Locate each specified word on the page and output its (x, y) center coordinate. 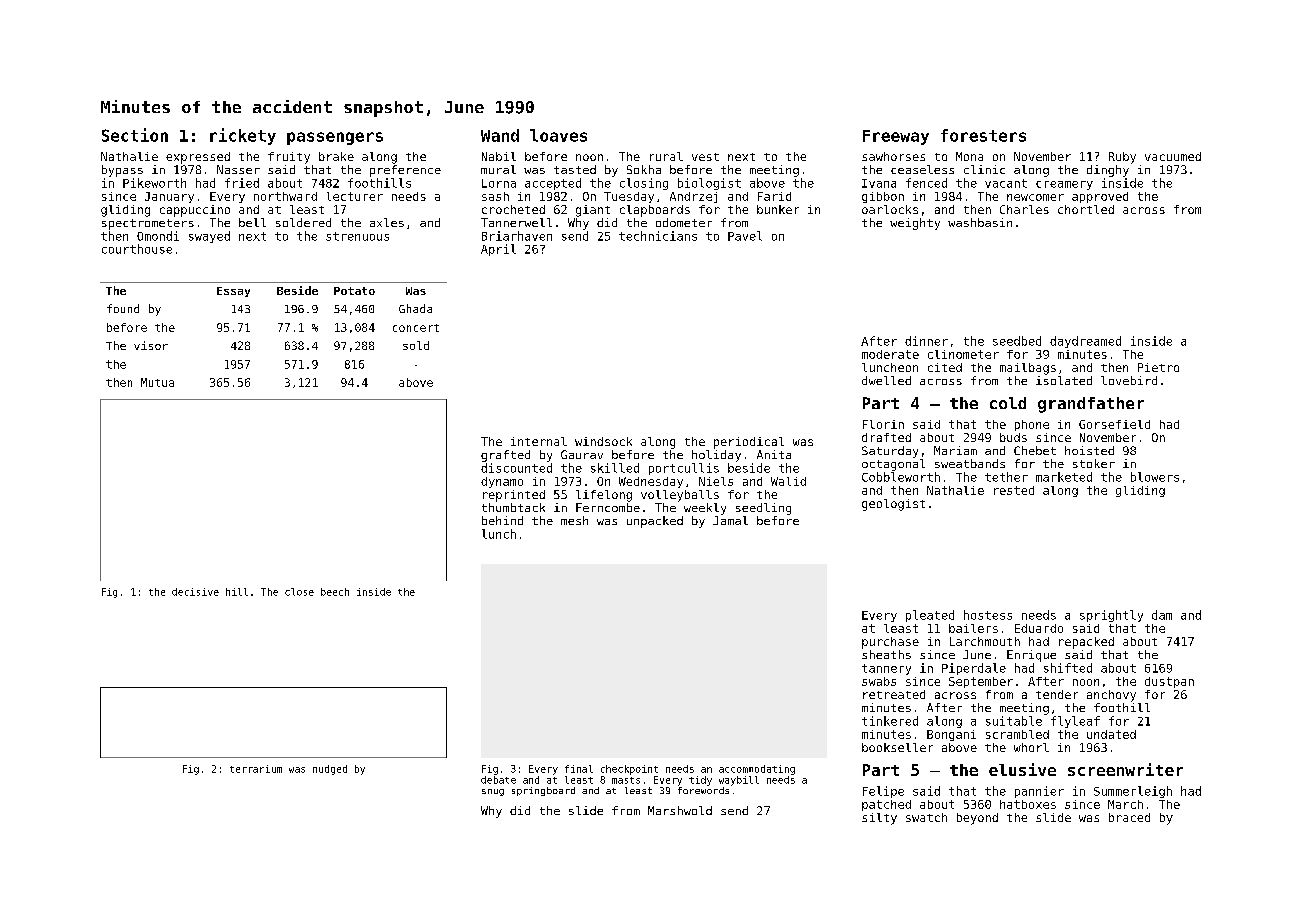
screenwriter (1125, 769)
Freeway (896, 137)
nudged (330, 770)
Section (135, 135)
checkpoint (629, 770)
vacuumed (1173, 156)
